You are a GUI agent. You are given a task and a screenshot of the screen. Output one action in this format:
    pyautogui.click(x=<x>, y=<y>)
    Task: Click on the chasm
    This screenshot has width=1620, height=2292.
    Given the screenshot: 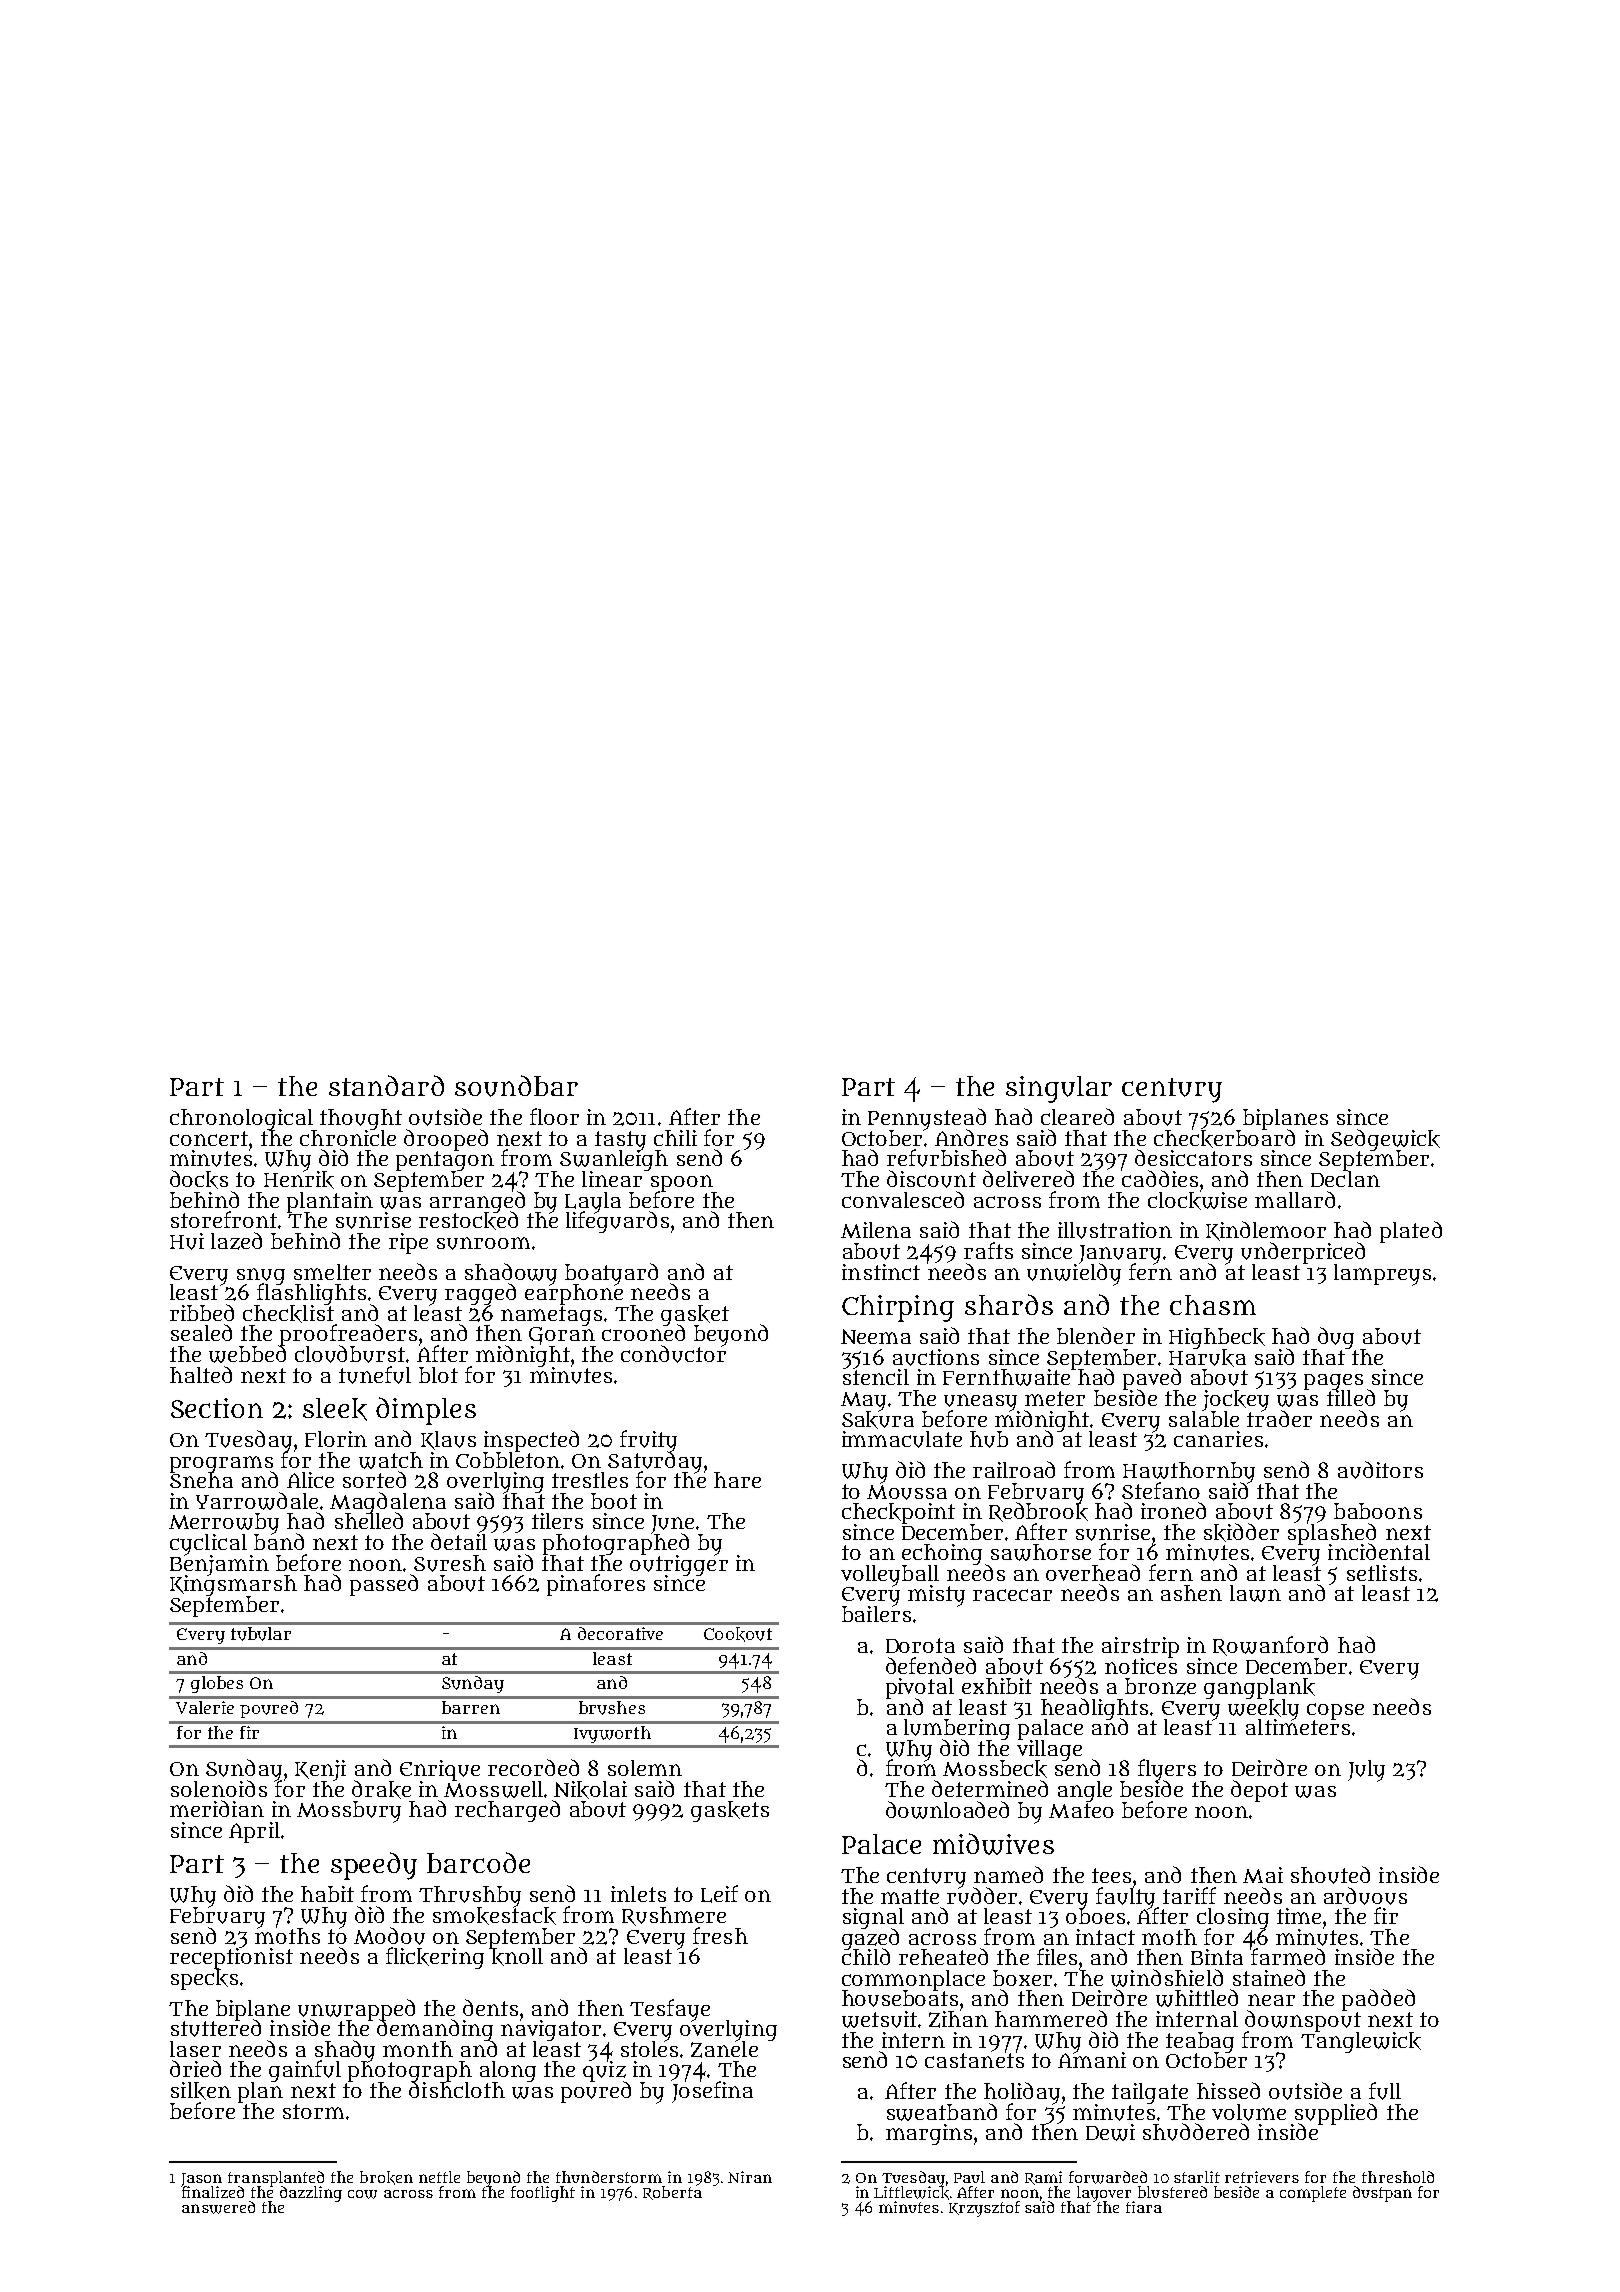 What is the action you would take?
    pyautogui.click(x=1213, y=1305)
